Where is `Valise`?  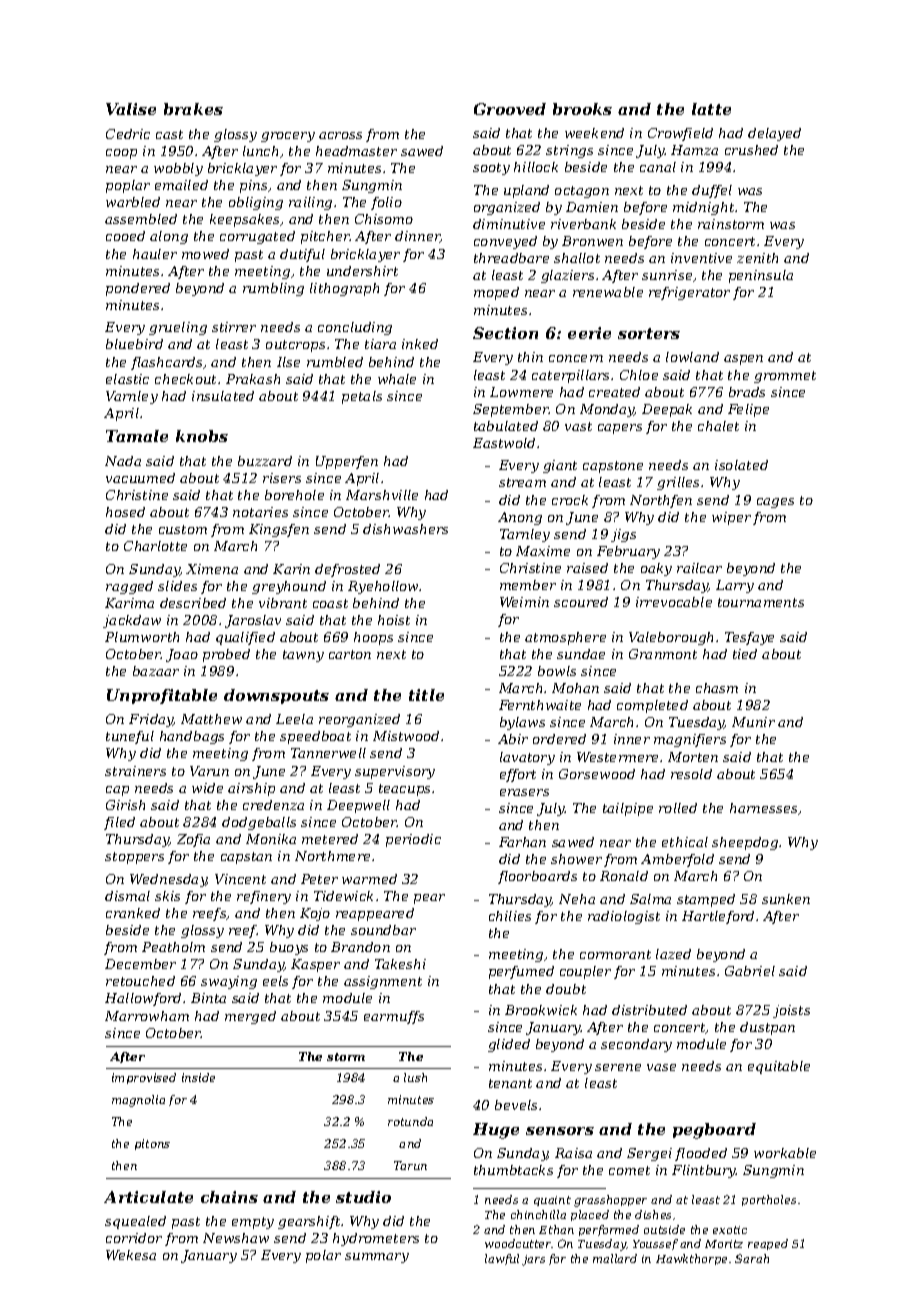
Valise is located at coordinates (131, 109).
